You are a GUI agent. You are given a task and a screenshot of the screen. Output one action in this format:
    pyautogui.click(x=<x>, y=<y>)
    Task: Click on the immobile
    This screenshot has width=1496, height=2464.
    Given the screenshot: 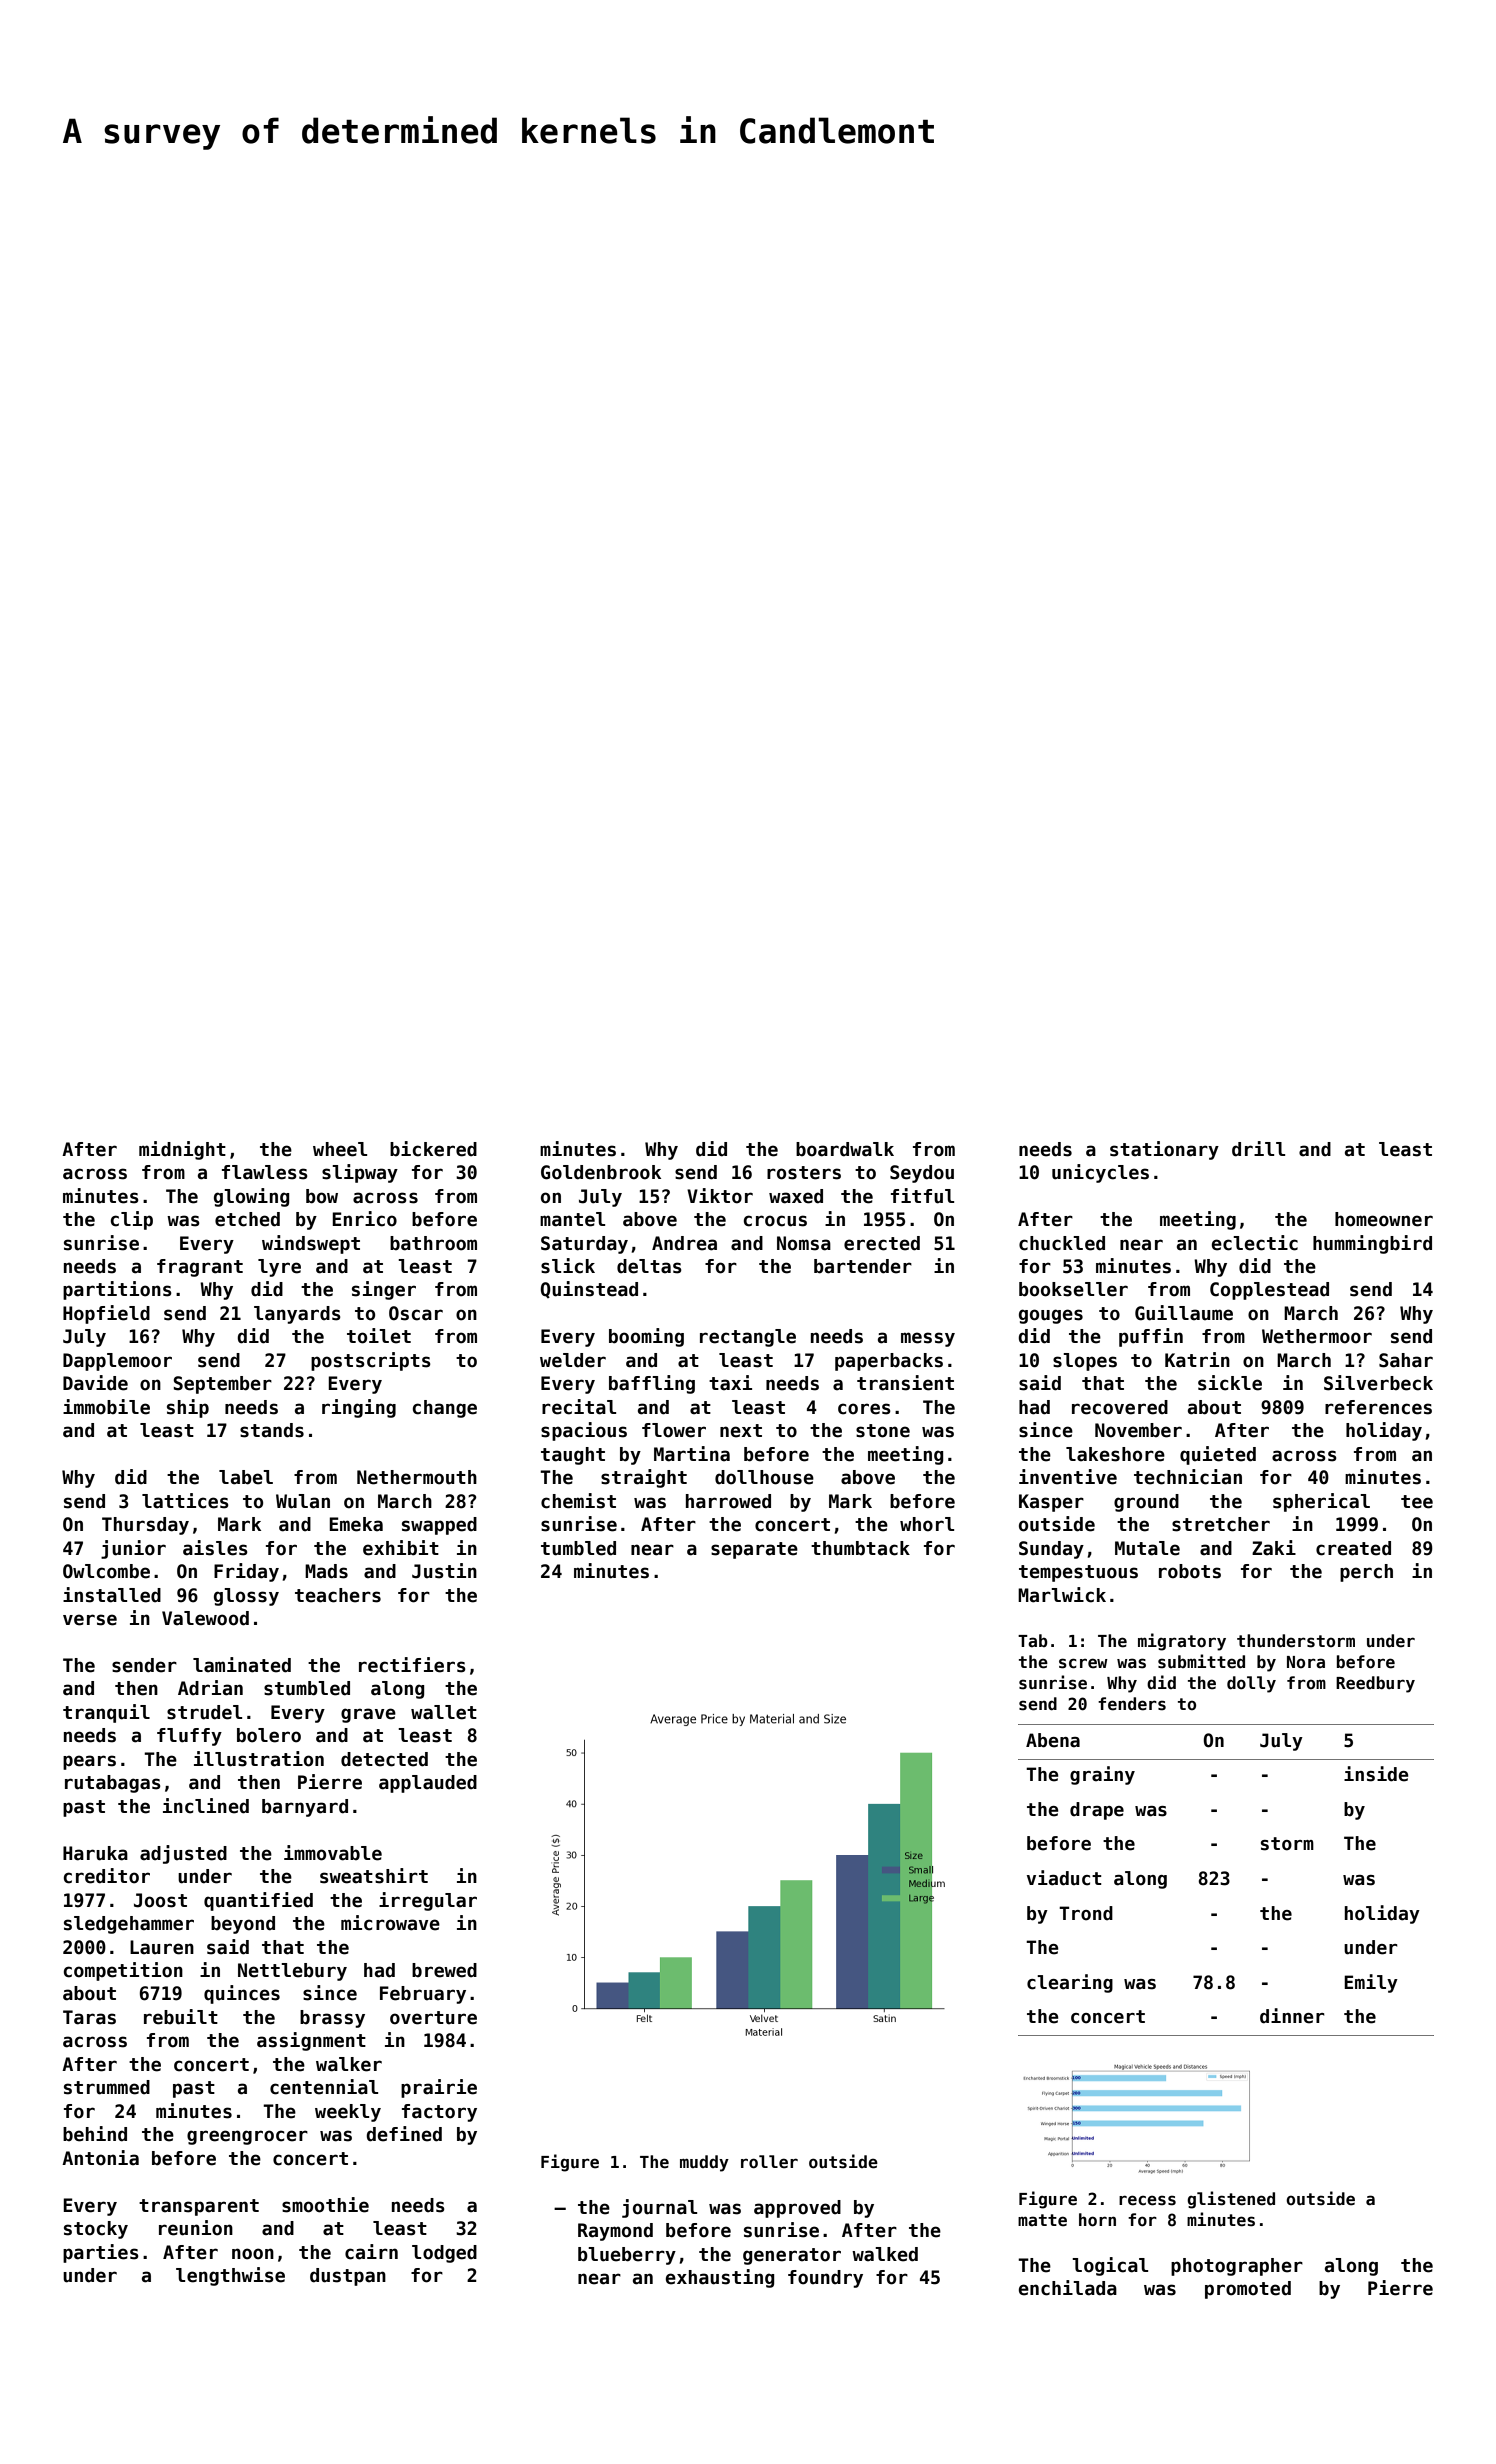 What is the action you would take?
    pyautogui.click(x=106, y=1407)
